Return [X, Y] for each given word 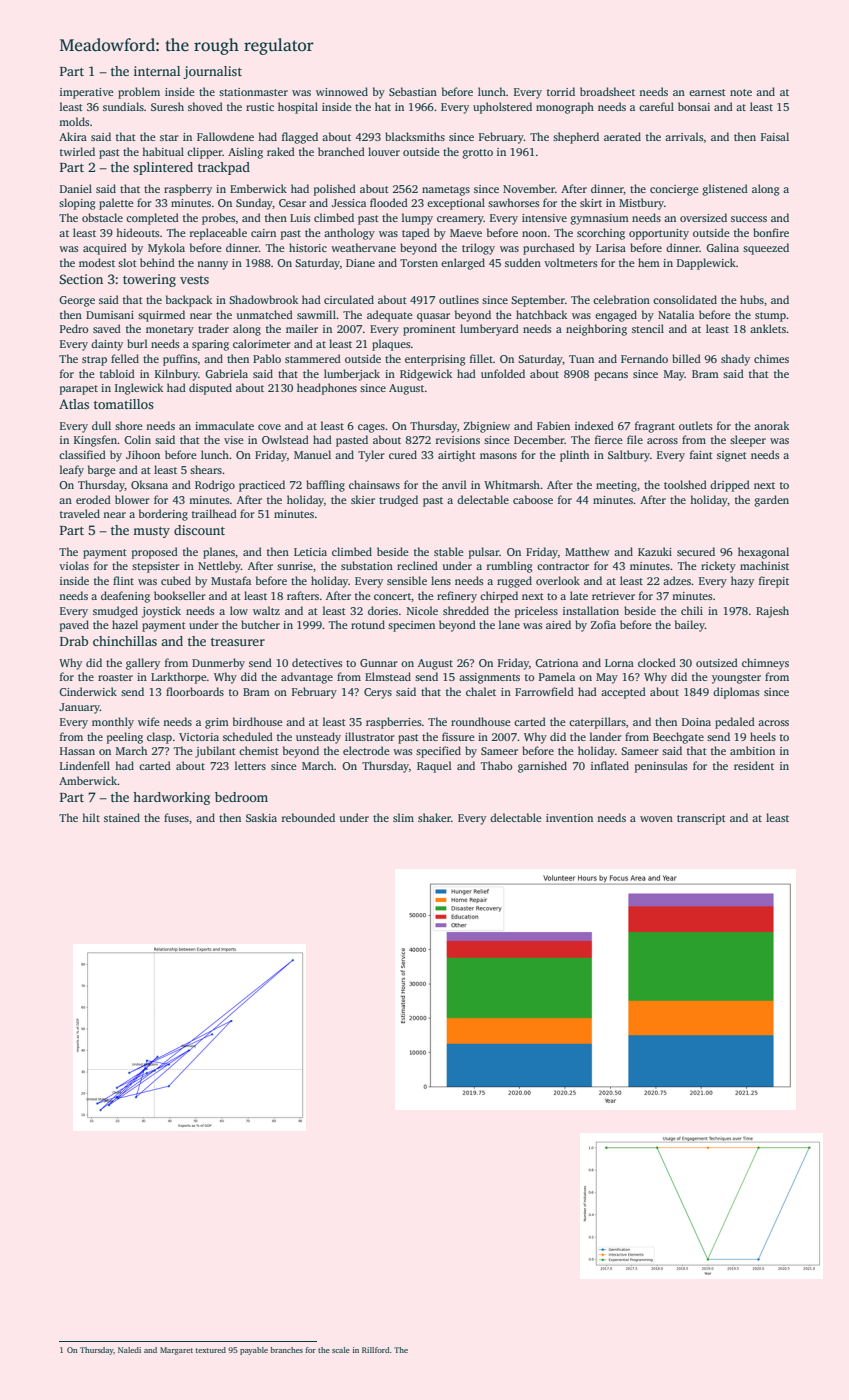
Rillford [376, 1350]
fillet [481, 358]
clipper [205, 153]
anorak [771, 425]
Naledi [129, 1350]
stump [770, 317]
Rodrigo [215, 486]
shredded [466, 610]
